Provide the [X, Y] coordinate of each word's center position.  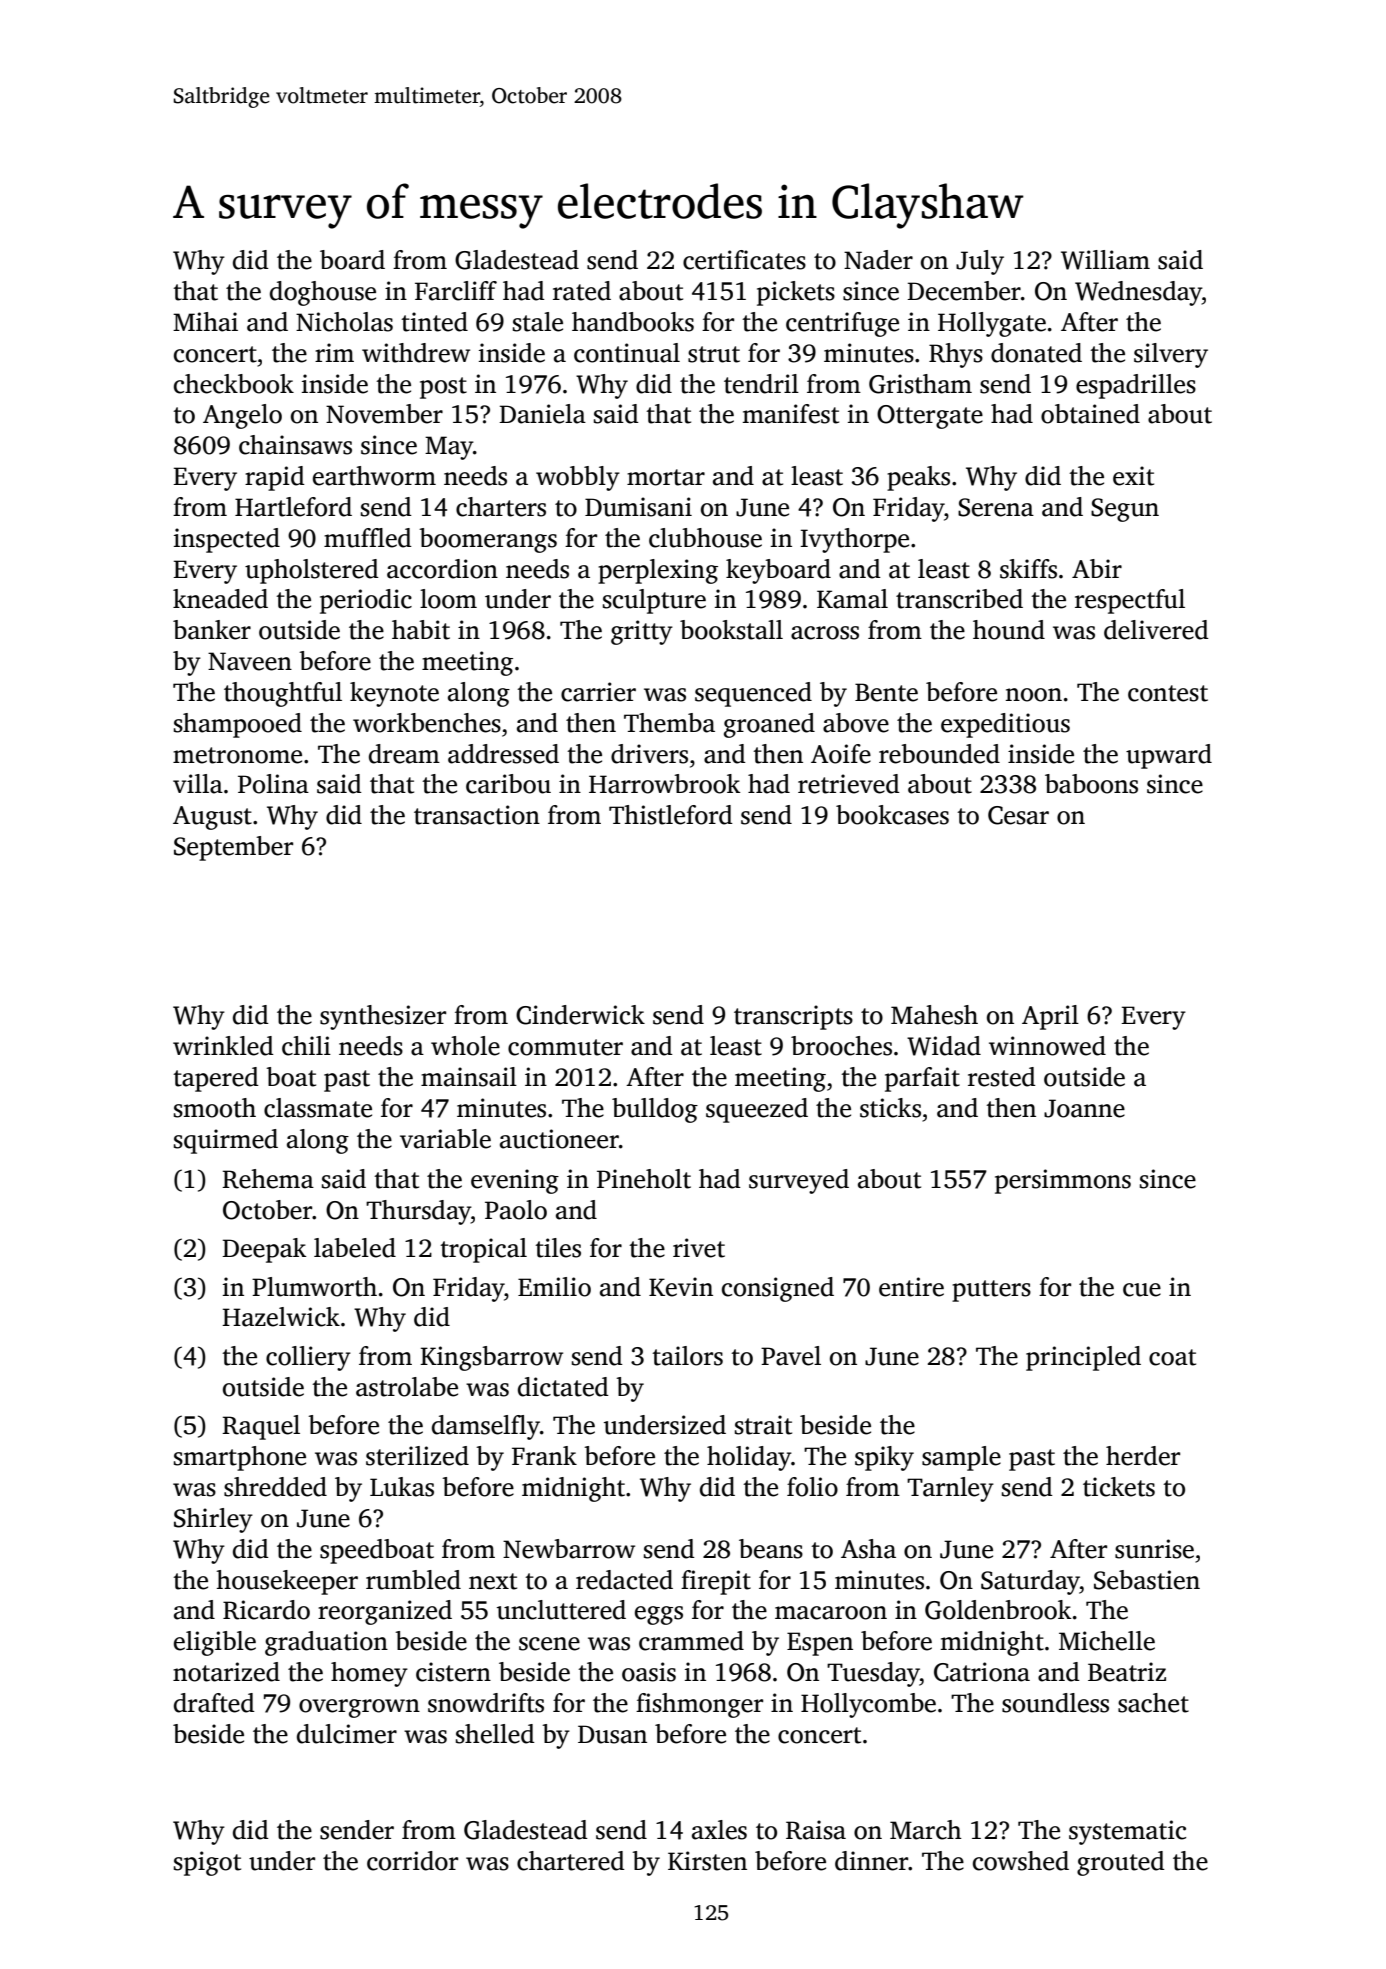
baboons [1091, 784]
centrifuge [842, 324]
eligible [215, 1643]
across [825, 633]
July [980, 262]
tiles [558, 1248]
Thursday [418, 1212]
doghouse [323, 293]
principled [1083, 1358]
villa [198, 784]
